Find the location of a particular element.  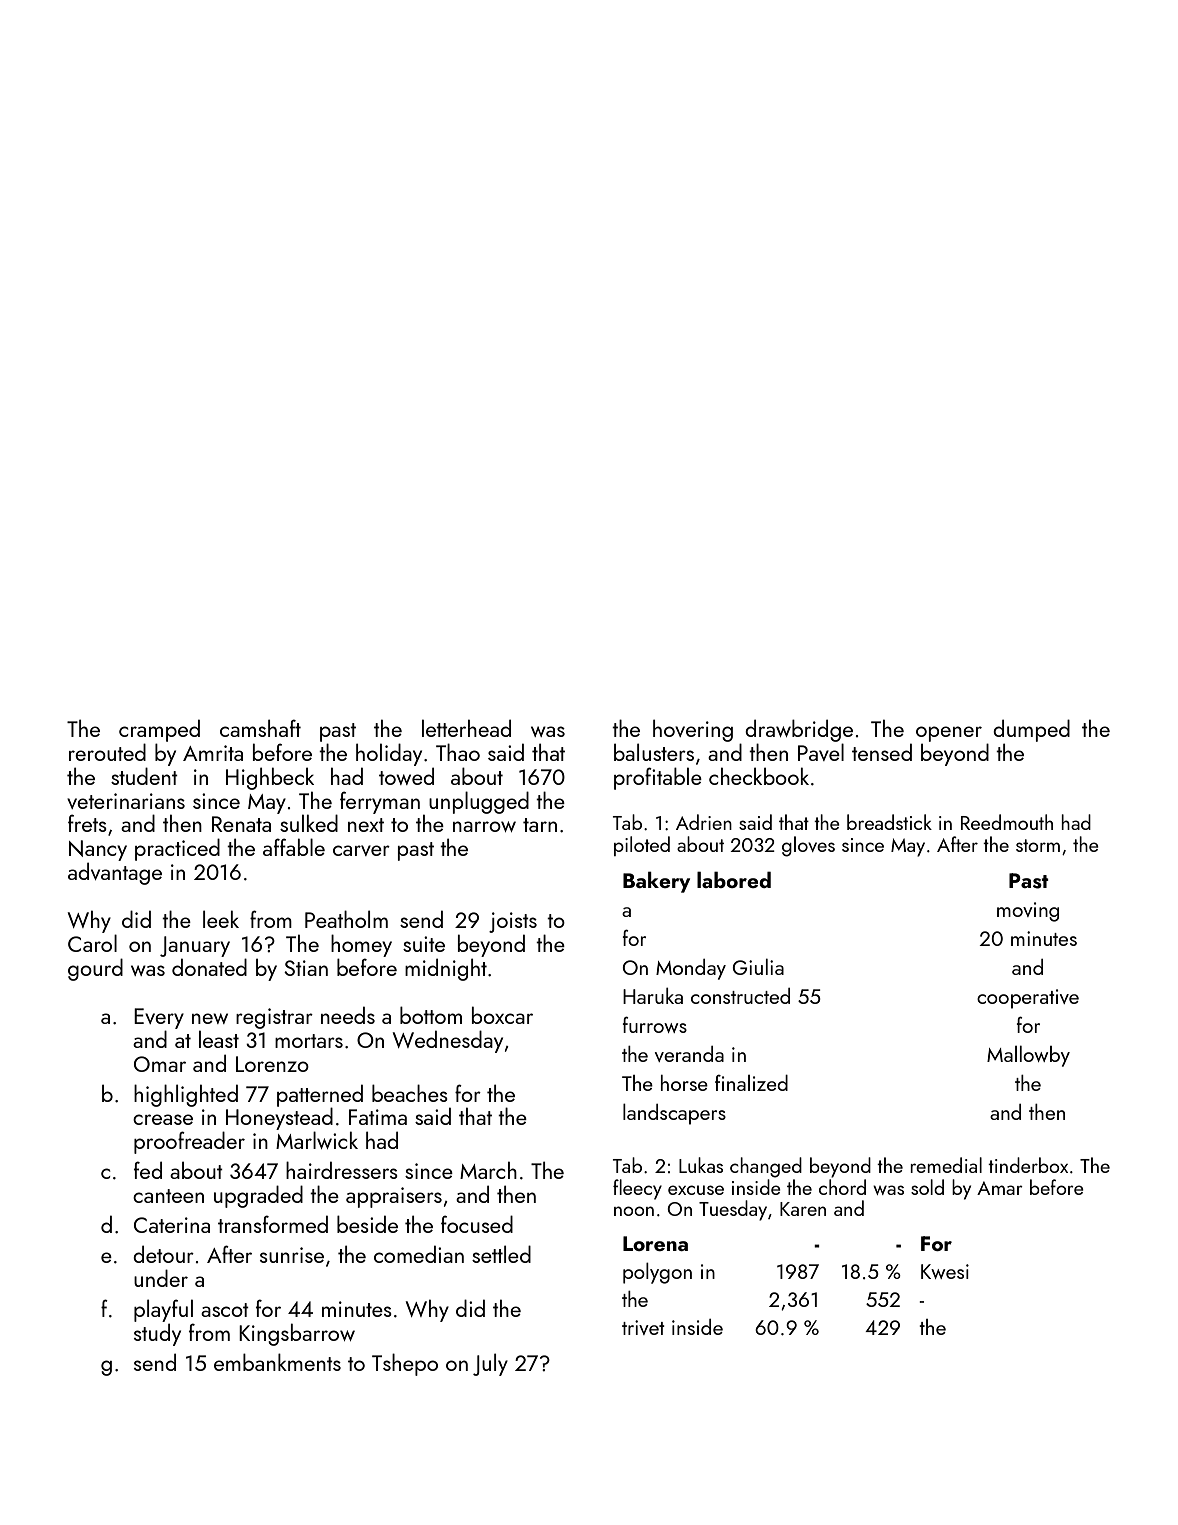

drawbridge is located at coordinates (799, 730).
